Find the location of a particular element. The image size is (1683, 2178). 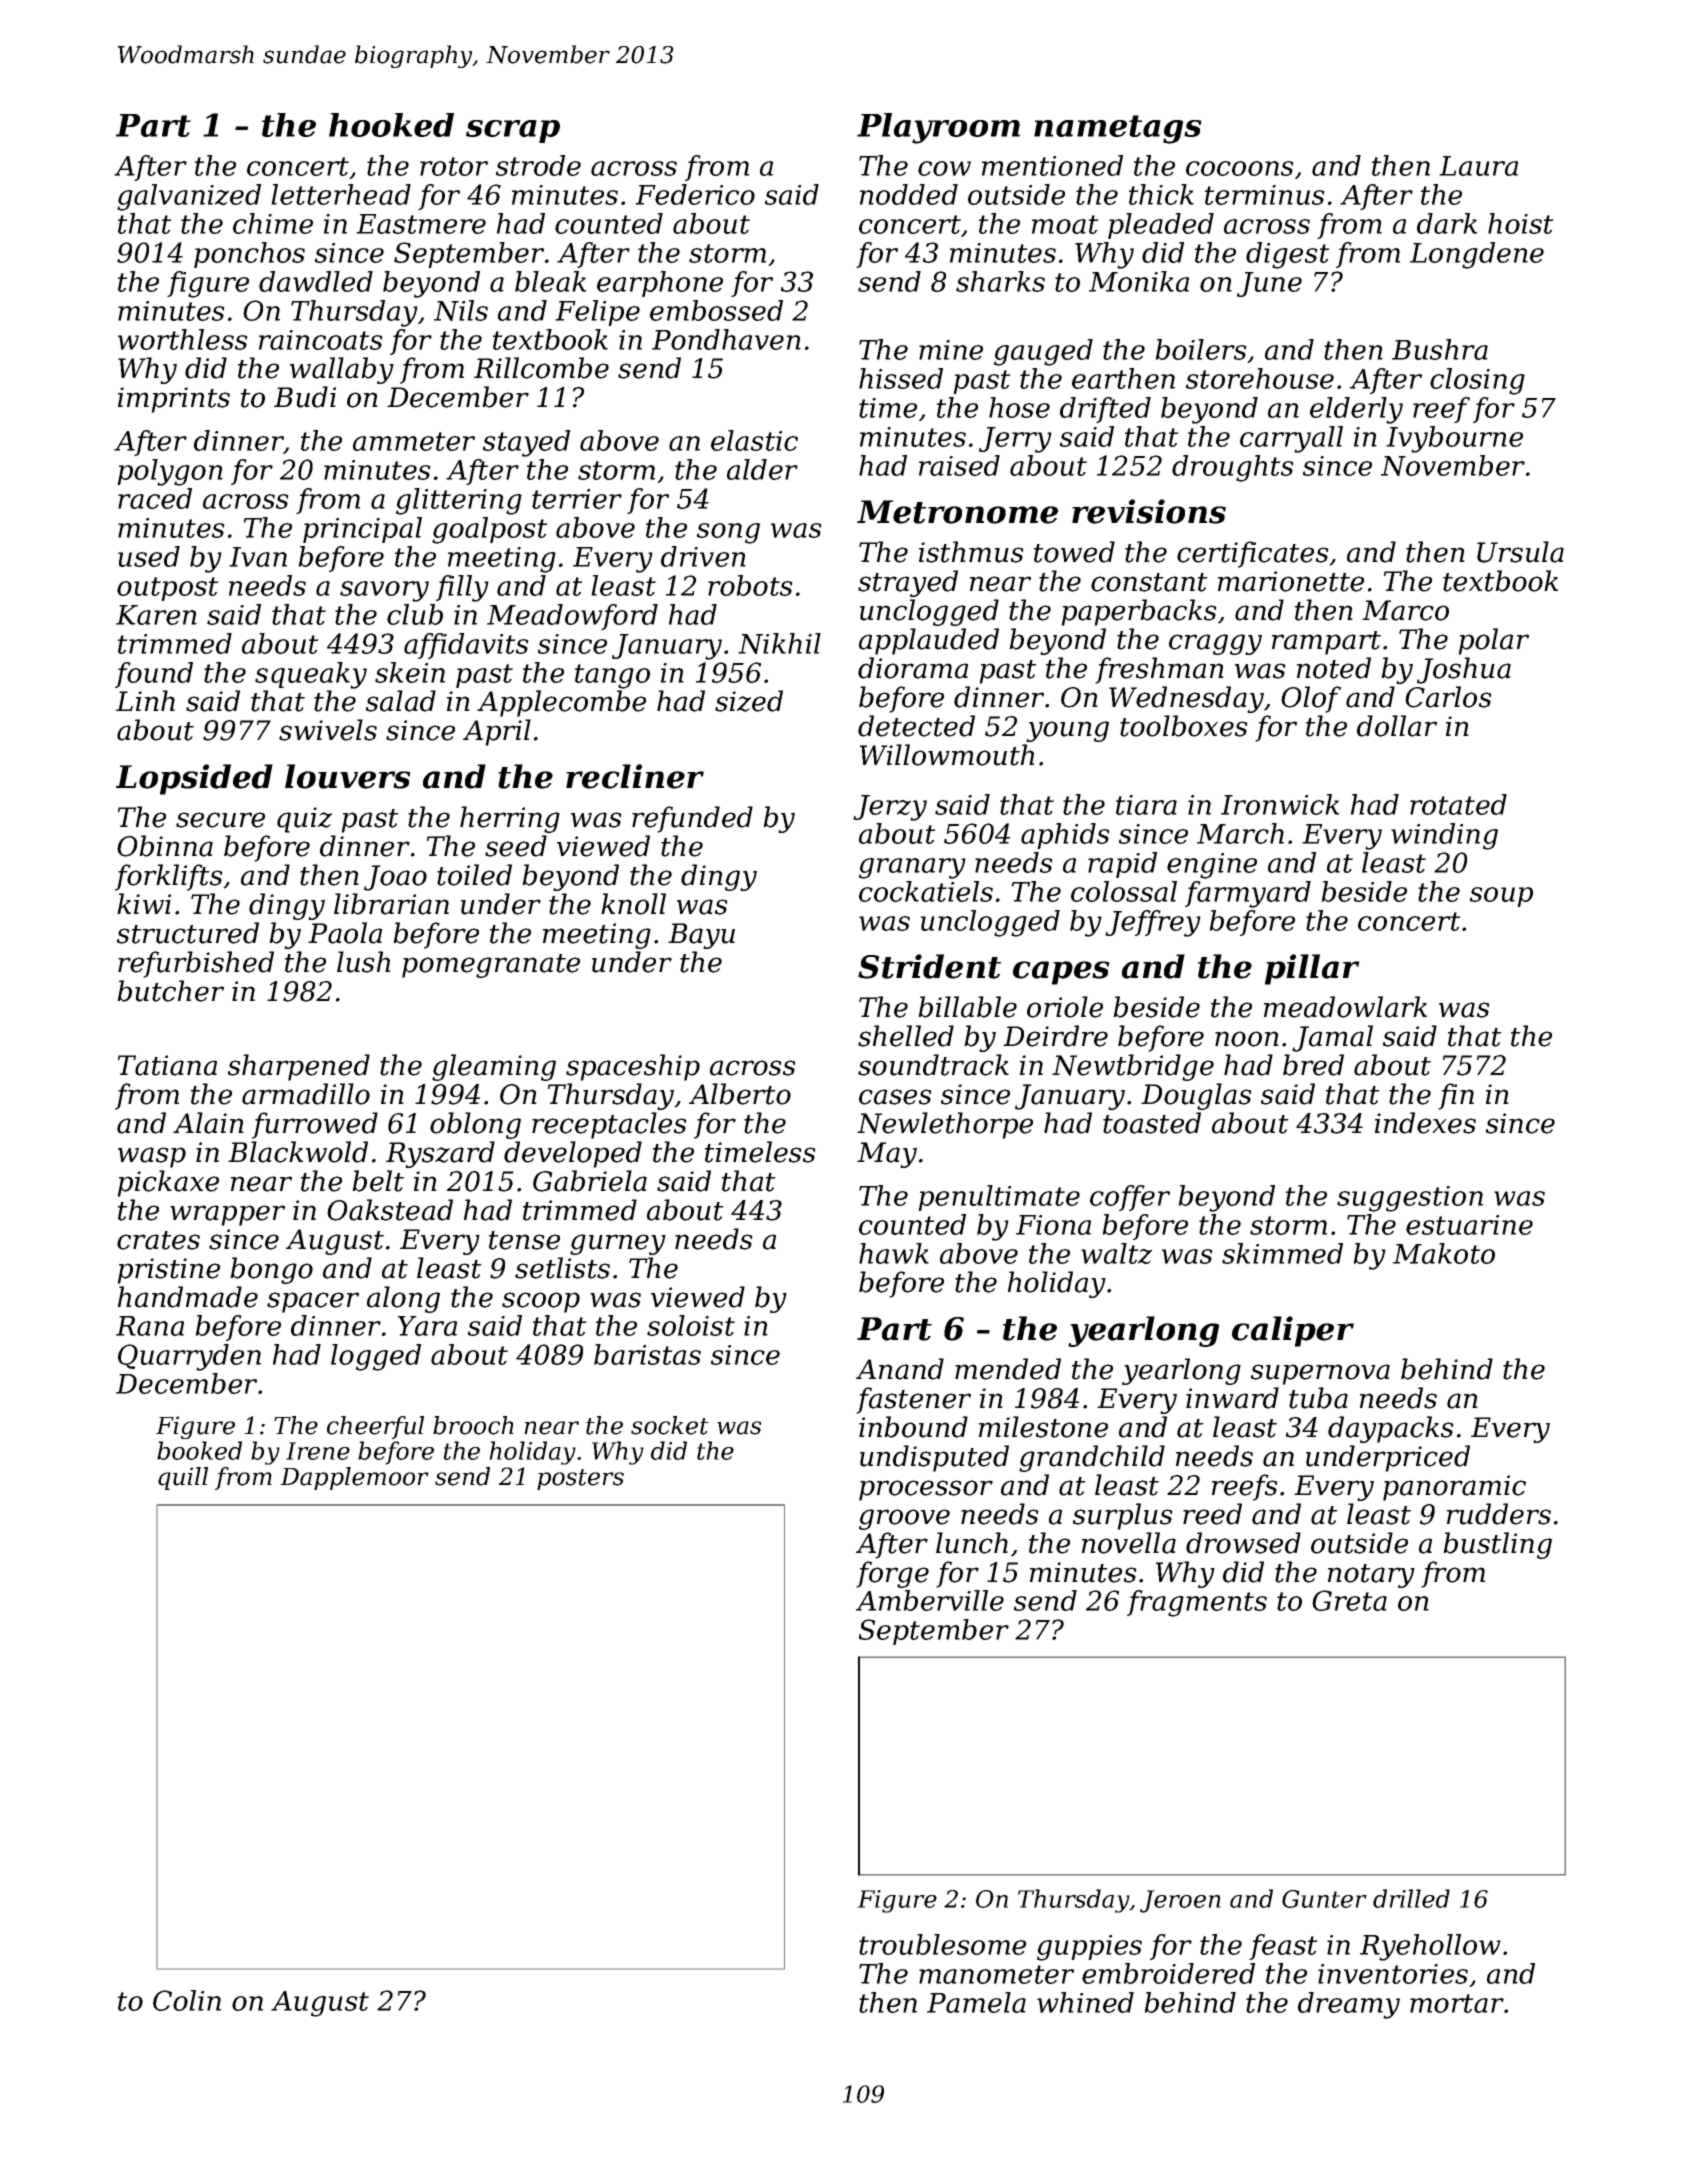

librarian is located at coordinates (391, 904).
